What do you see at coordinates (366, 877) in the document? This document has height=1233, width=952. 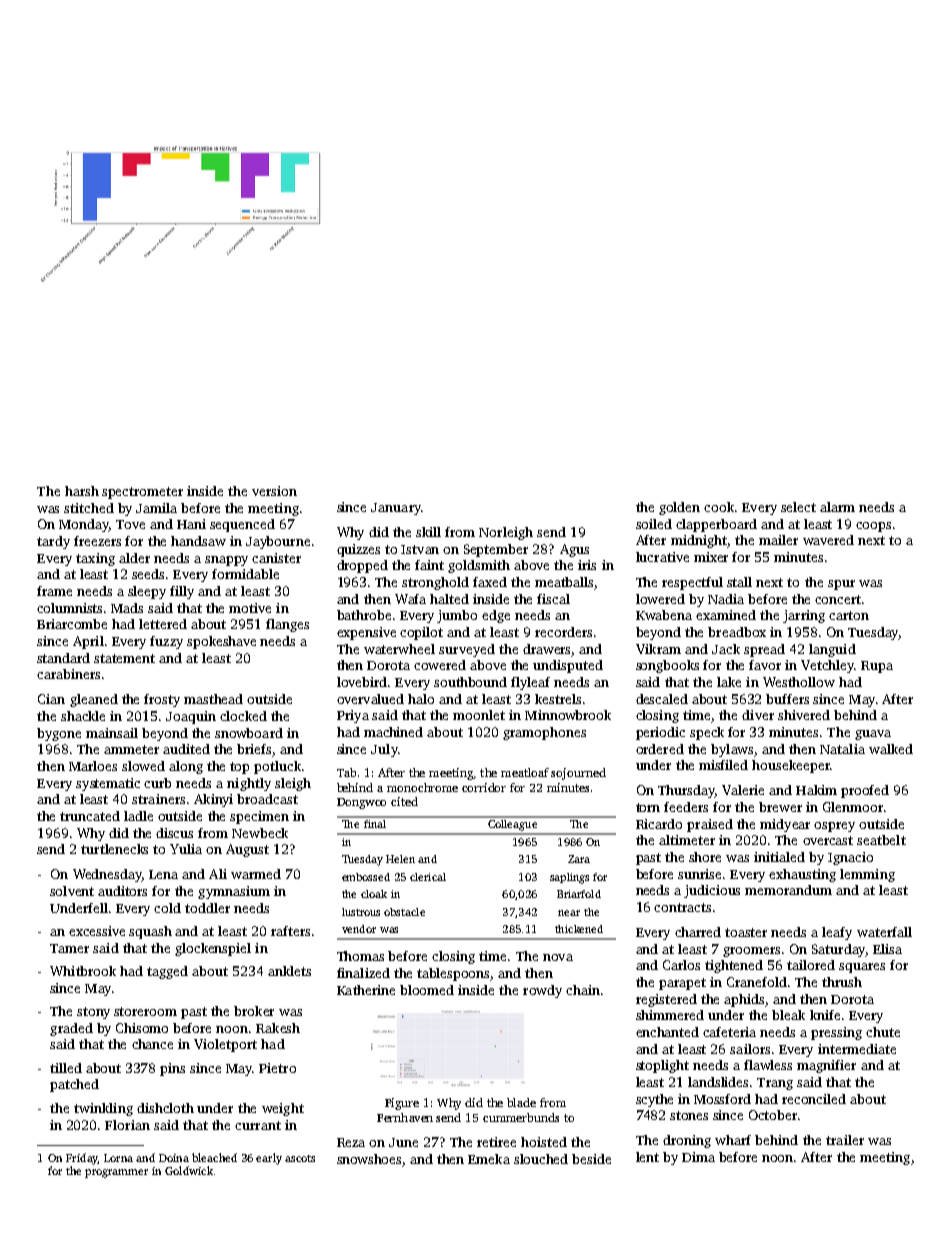 I see `embossed` at bounding box center [366, 877].
